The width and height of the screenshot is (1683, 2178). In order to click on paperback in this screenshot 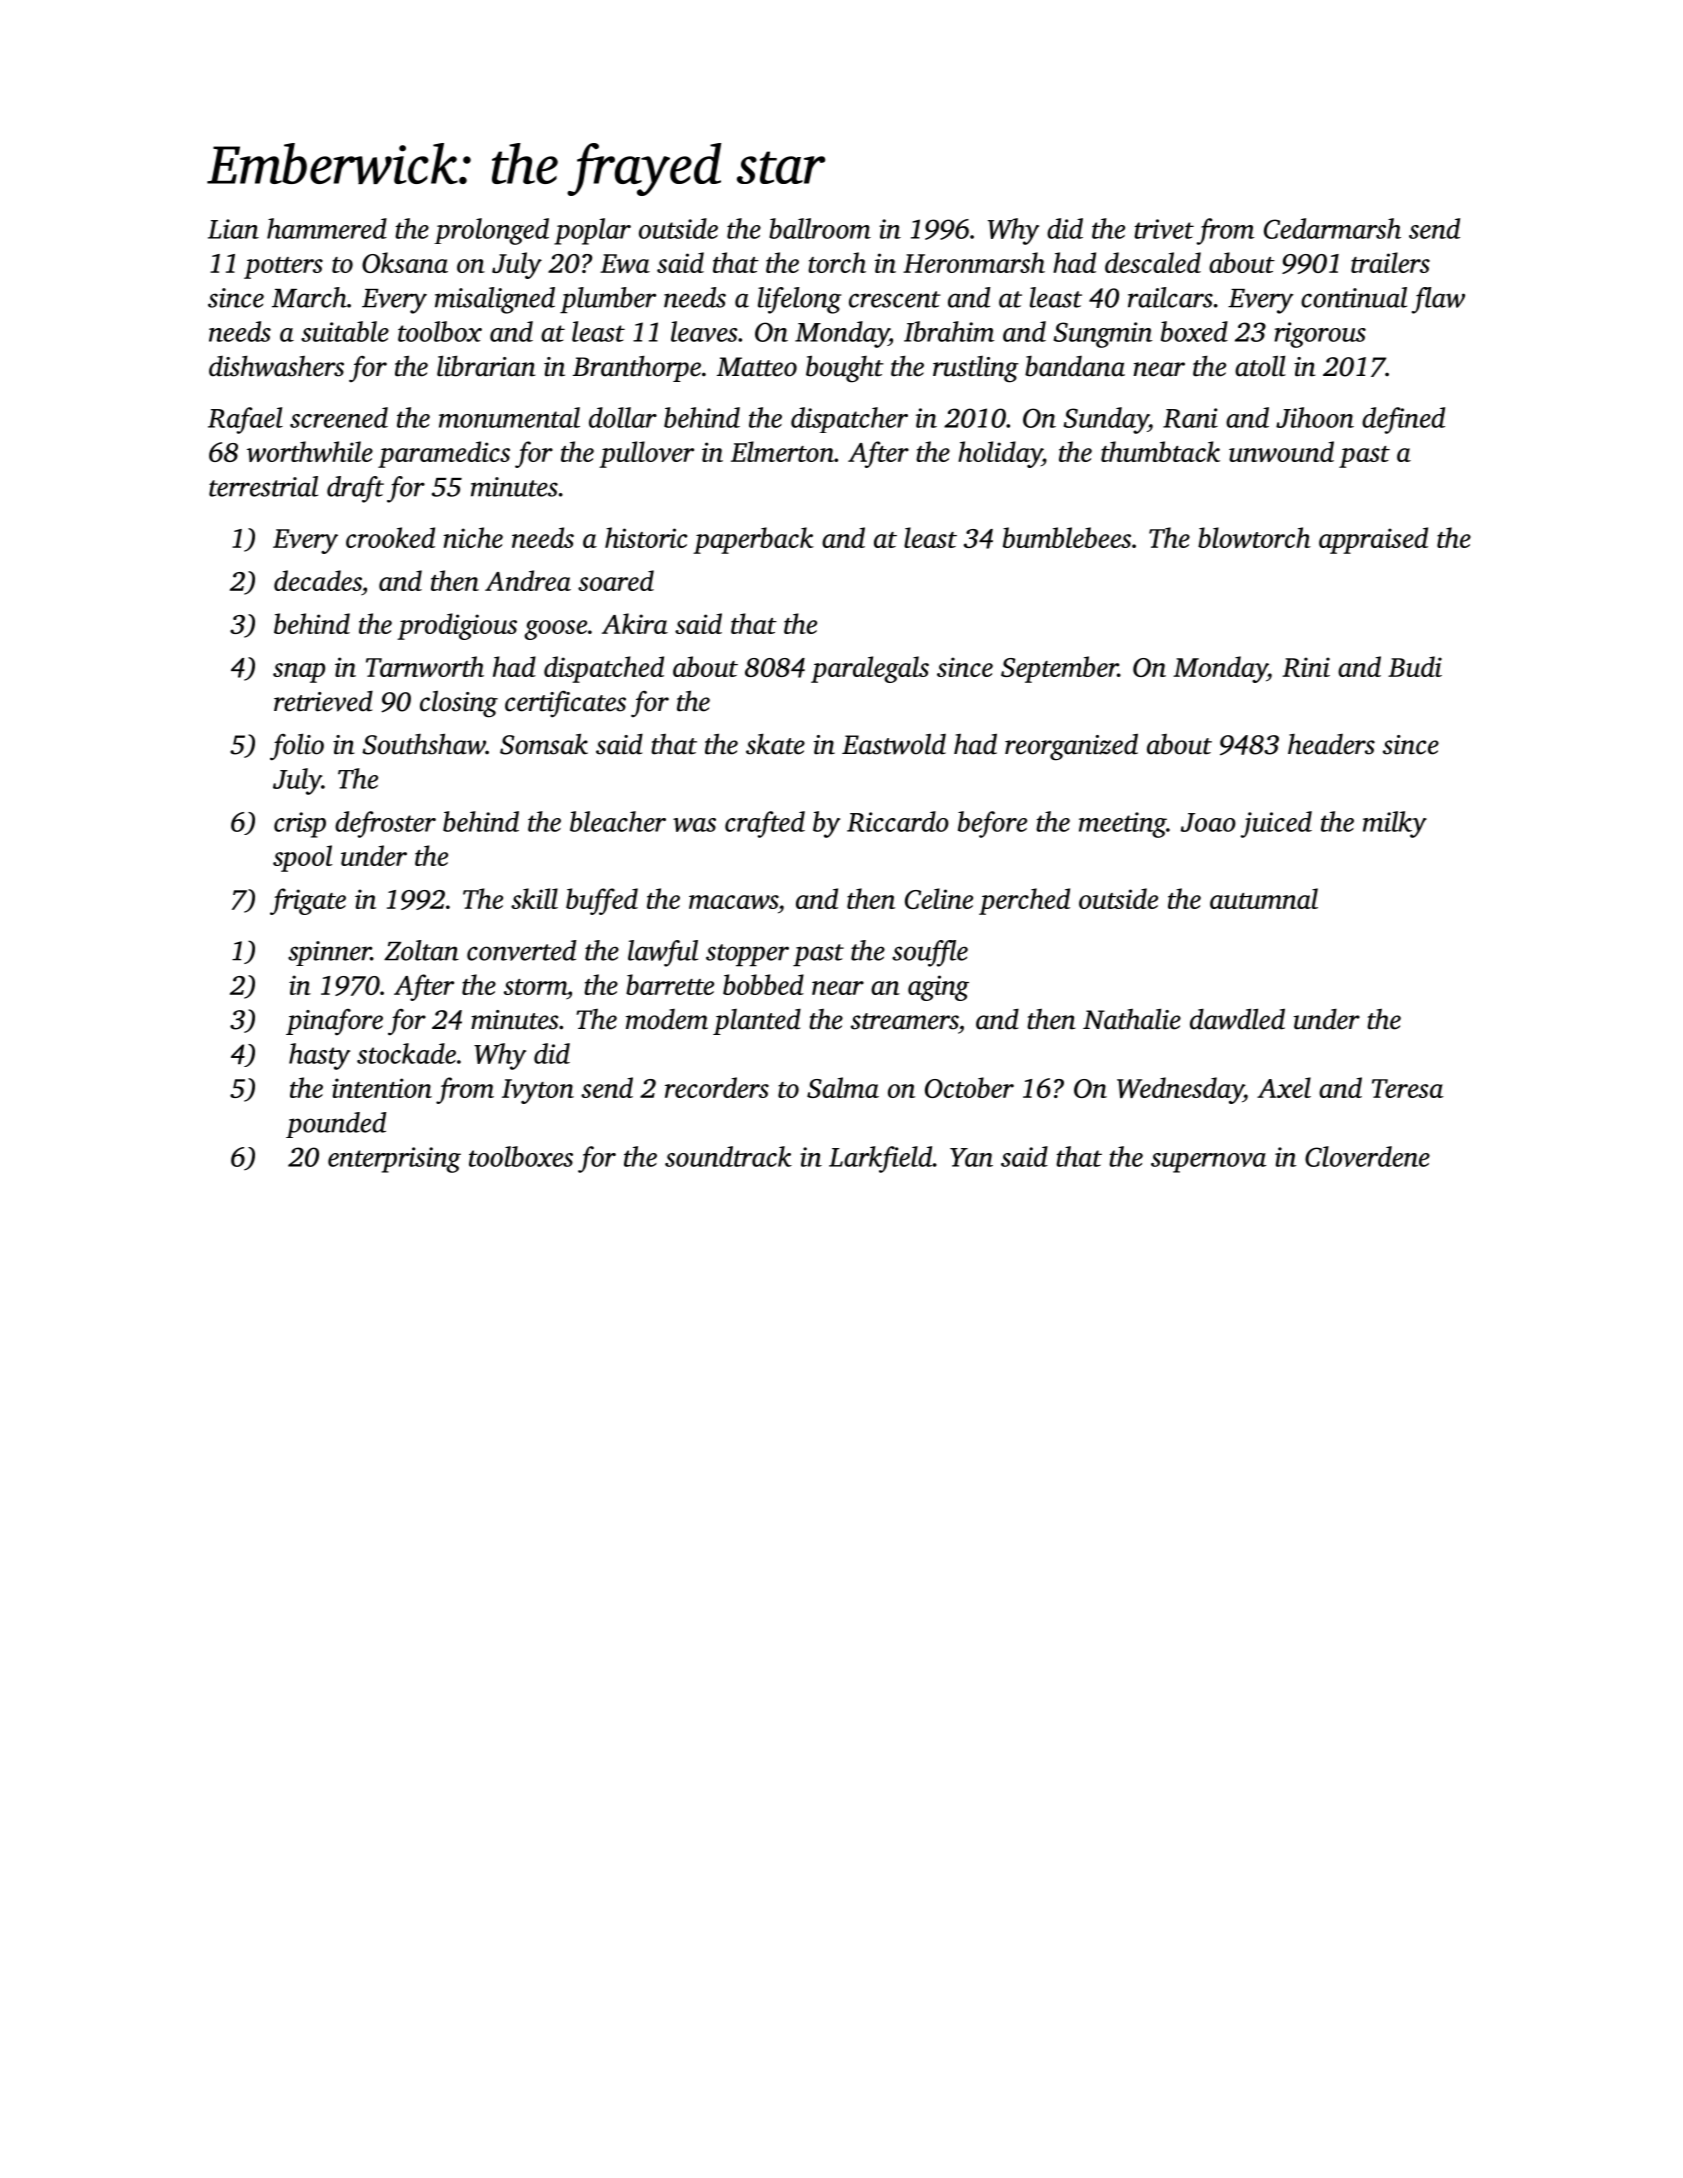, I will do `click(753, 540)`.
